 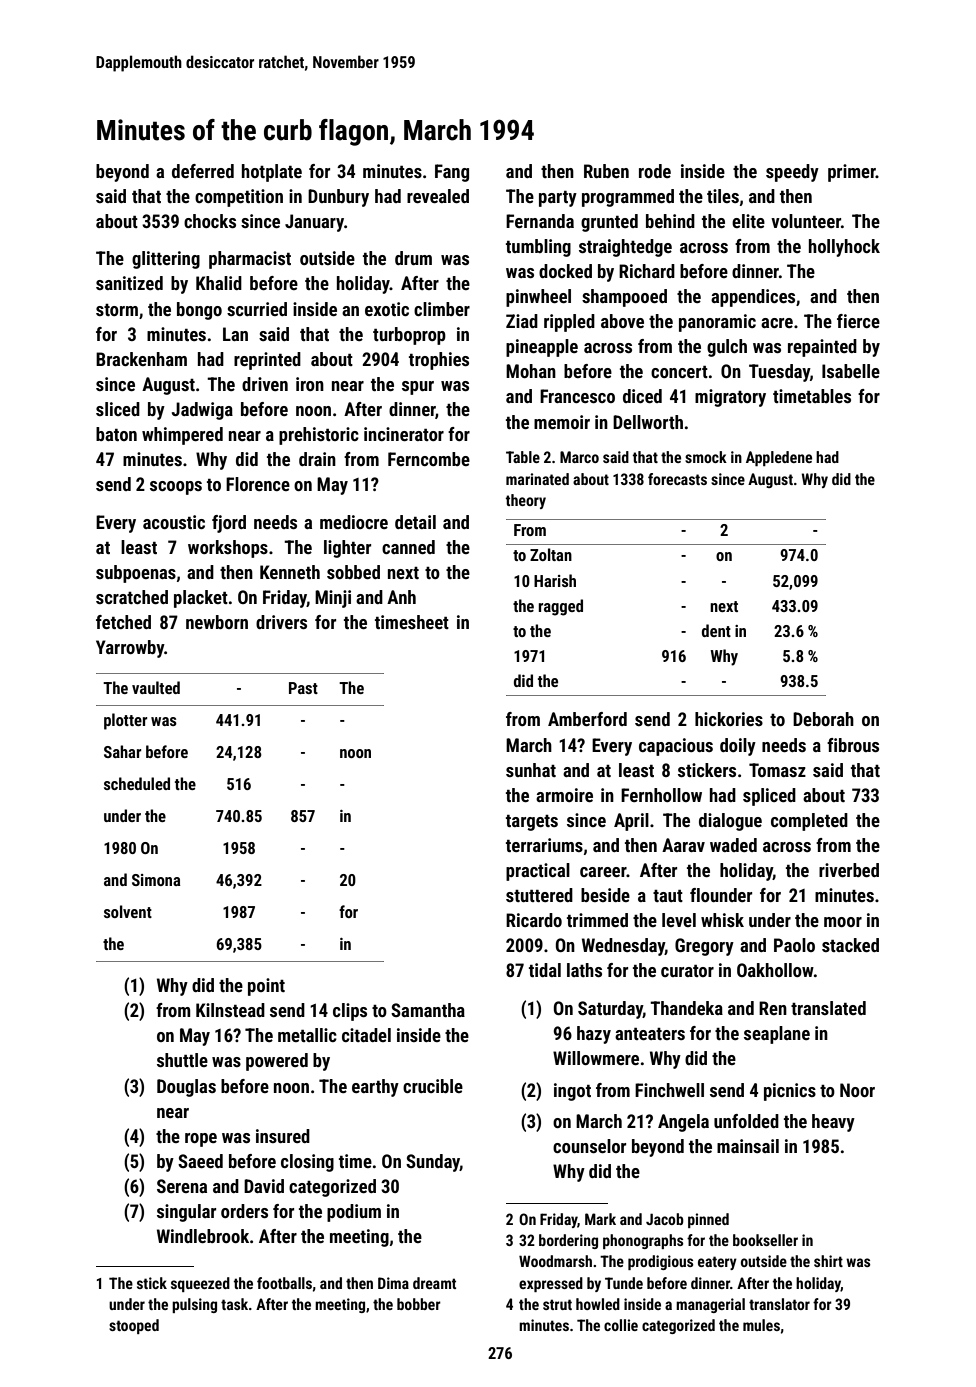 I want to click on Fang, so click(x=452, y=173).
